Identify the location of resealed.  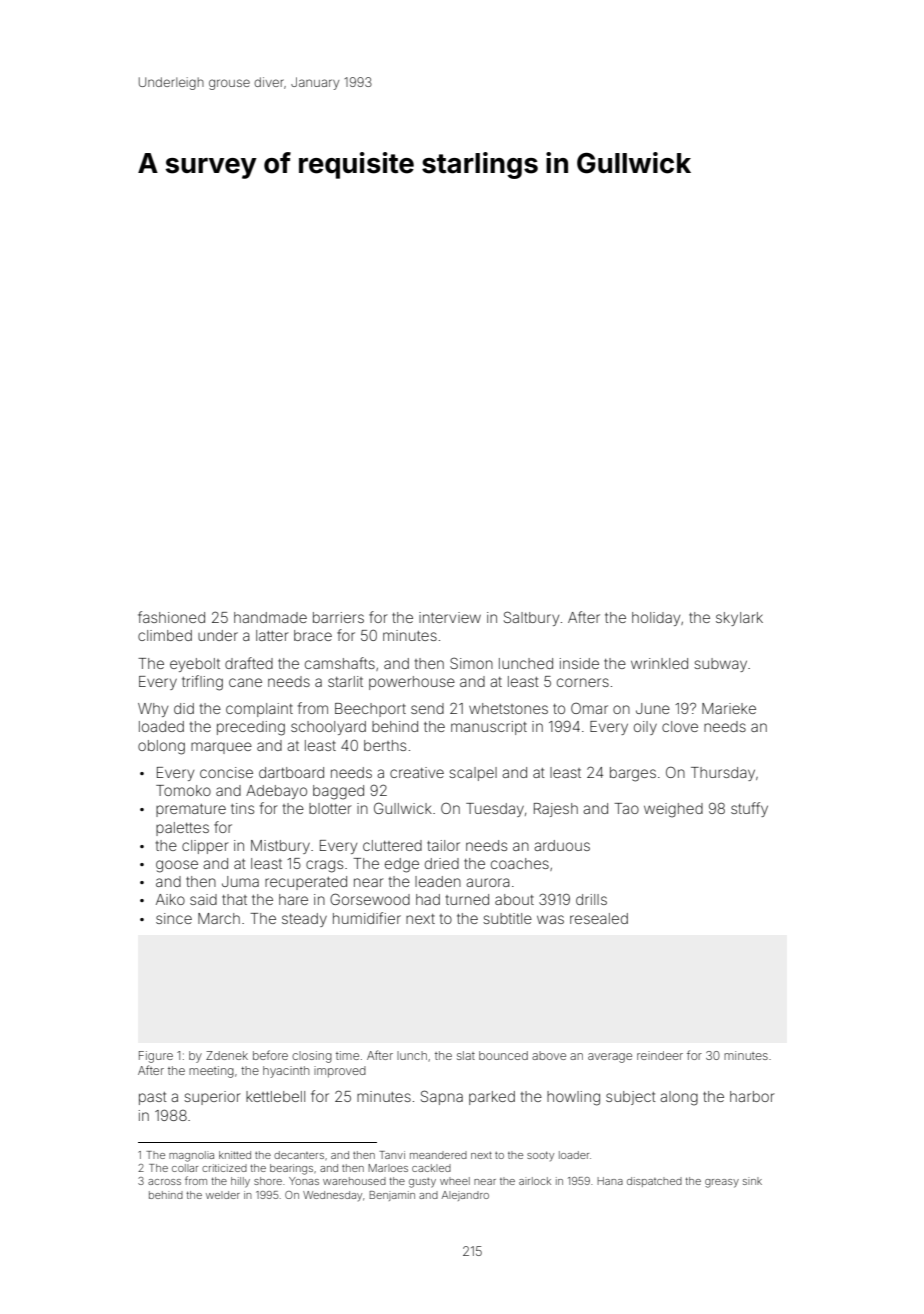
(599, 918).
